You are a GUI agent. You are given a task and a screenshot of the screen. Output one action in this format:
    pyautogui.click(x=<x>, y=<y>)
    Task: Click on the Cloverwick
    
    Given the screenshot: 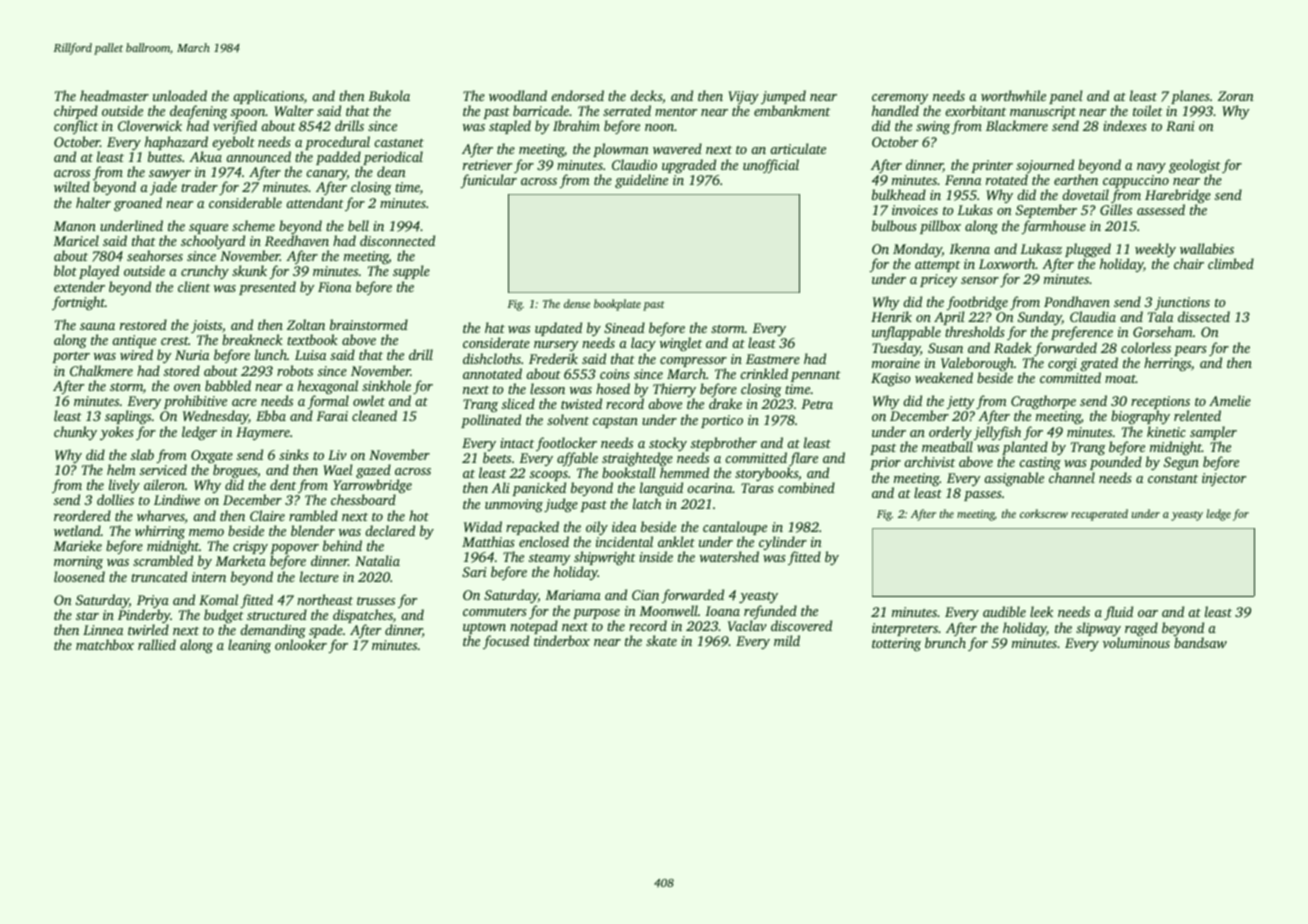 What is the action you would take?
    pyautogui.click(x=150, y=125)
